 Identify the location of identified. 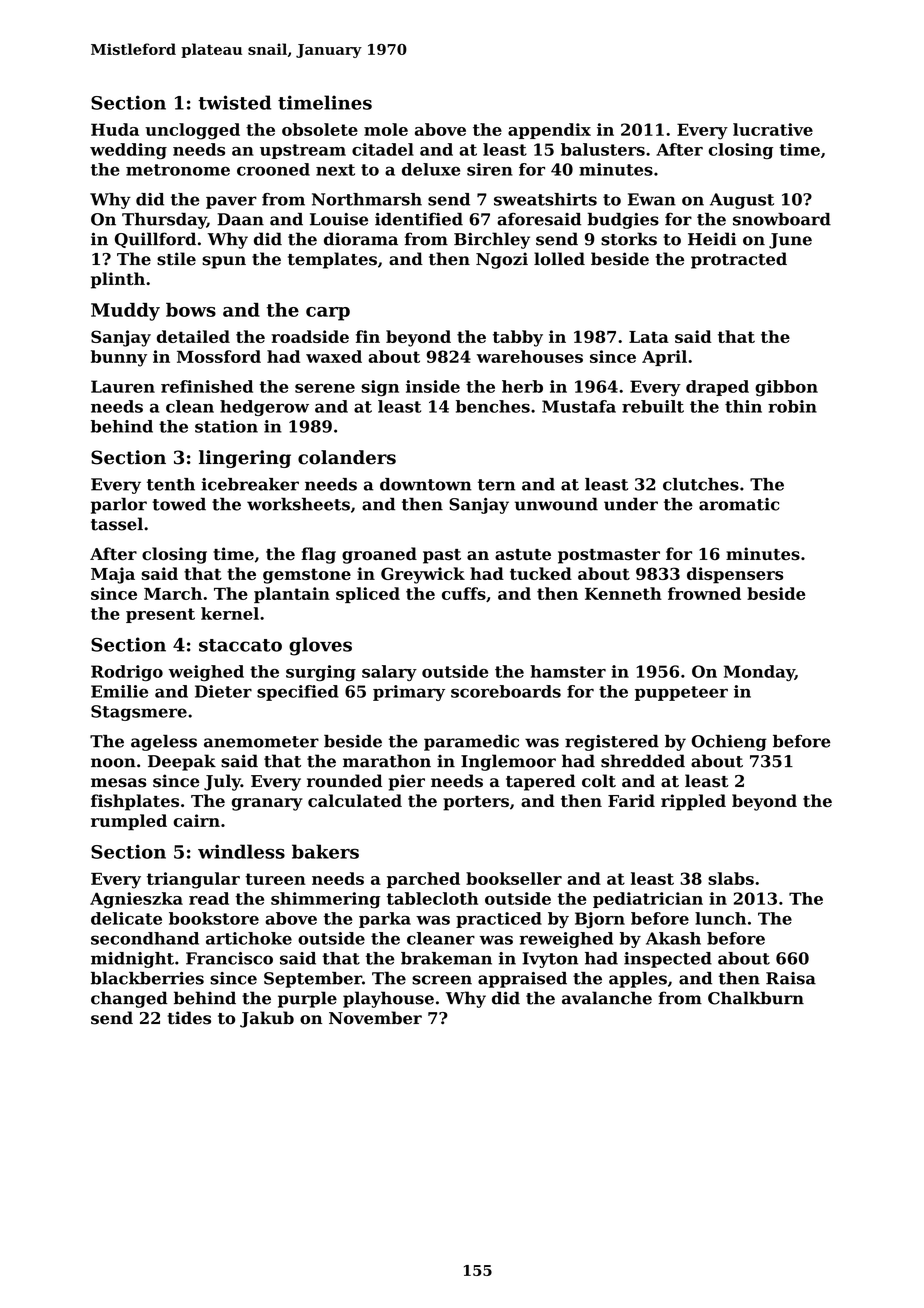
(419, 219).
